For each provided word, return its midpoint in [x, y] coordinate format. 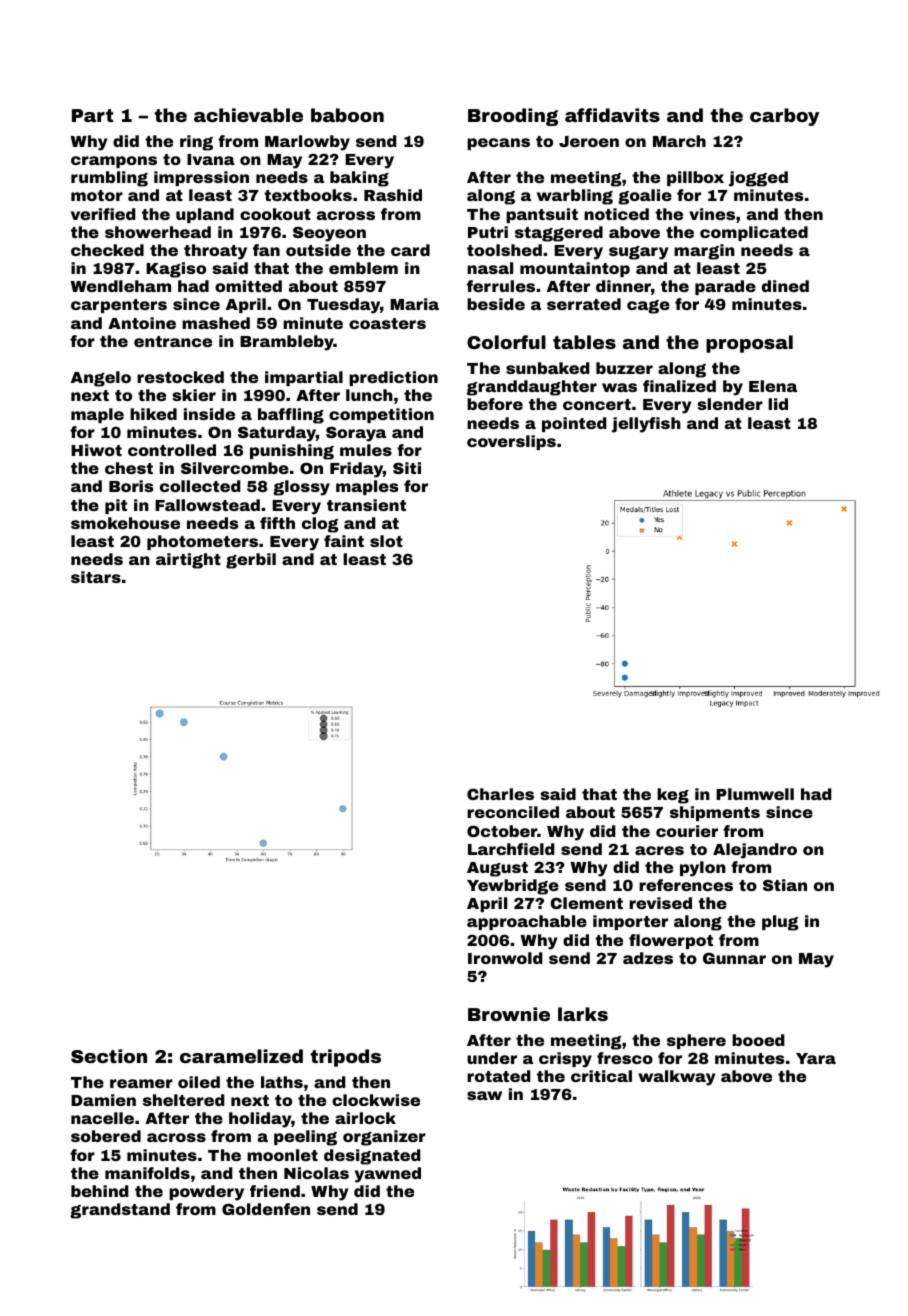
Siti [407, 468]
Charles [500, 794]
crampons [114, 162]
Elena [773, 386]
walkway [677, 1078]
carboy [784, 117]
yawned [388, 1175]
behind [100, 1191]
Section [109, 1056]
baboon [347, 115]
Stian [785, 885]
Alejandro [755, 851]
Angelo [101, 379]
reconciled [513, 812]
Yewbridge [513, 887]
